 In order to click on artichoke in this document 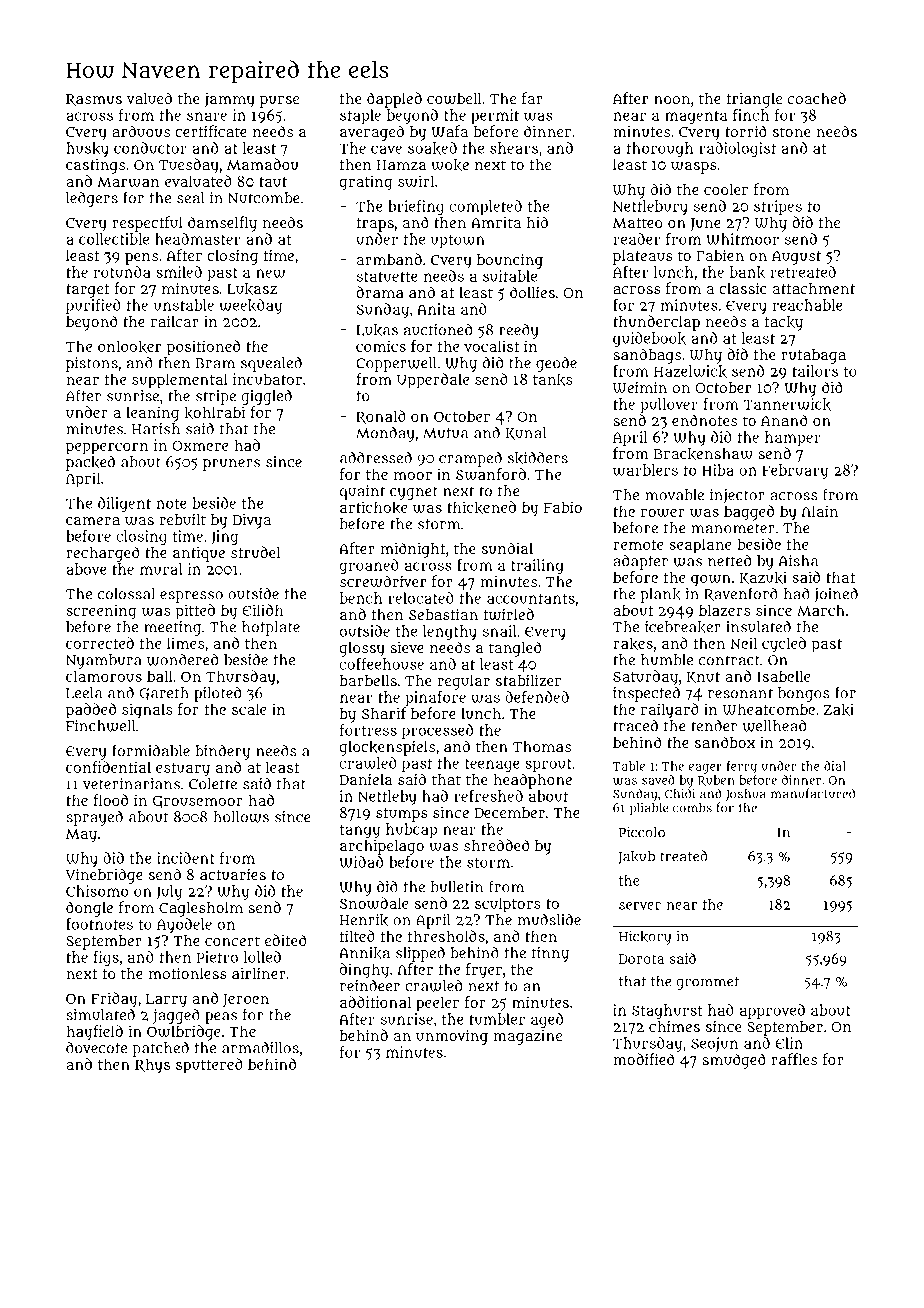, I will do `click(374, 507)`.
